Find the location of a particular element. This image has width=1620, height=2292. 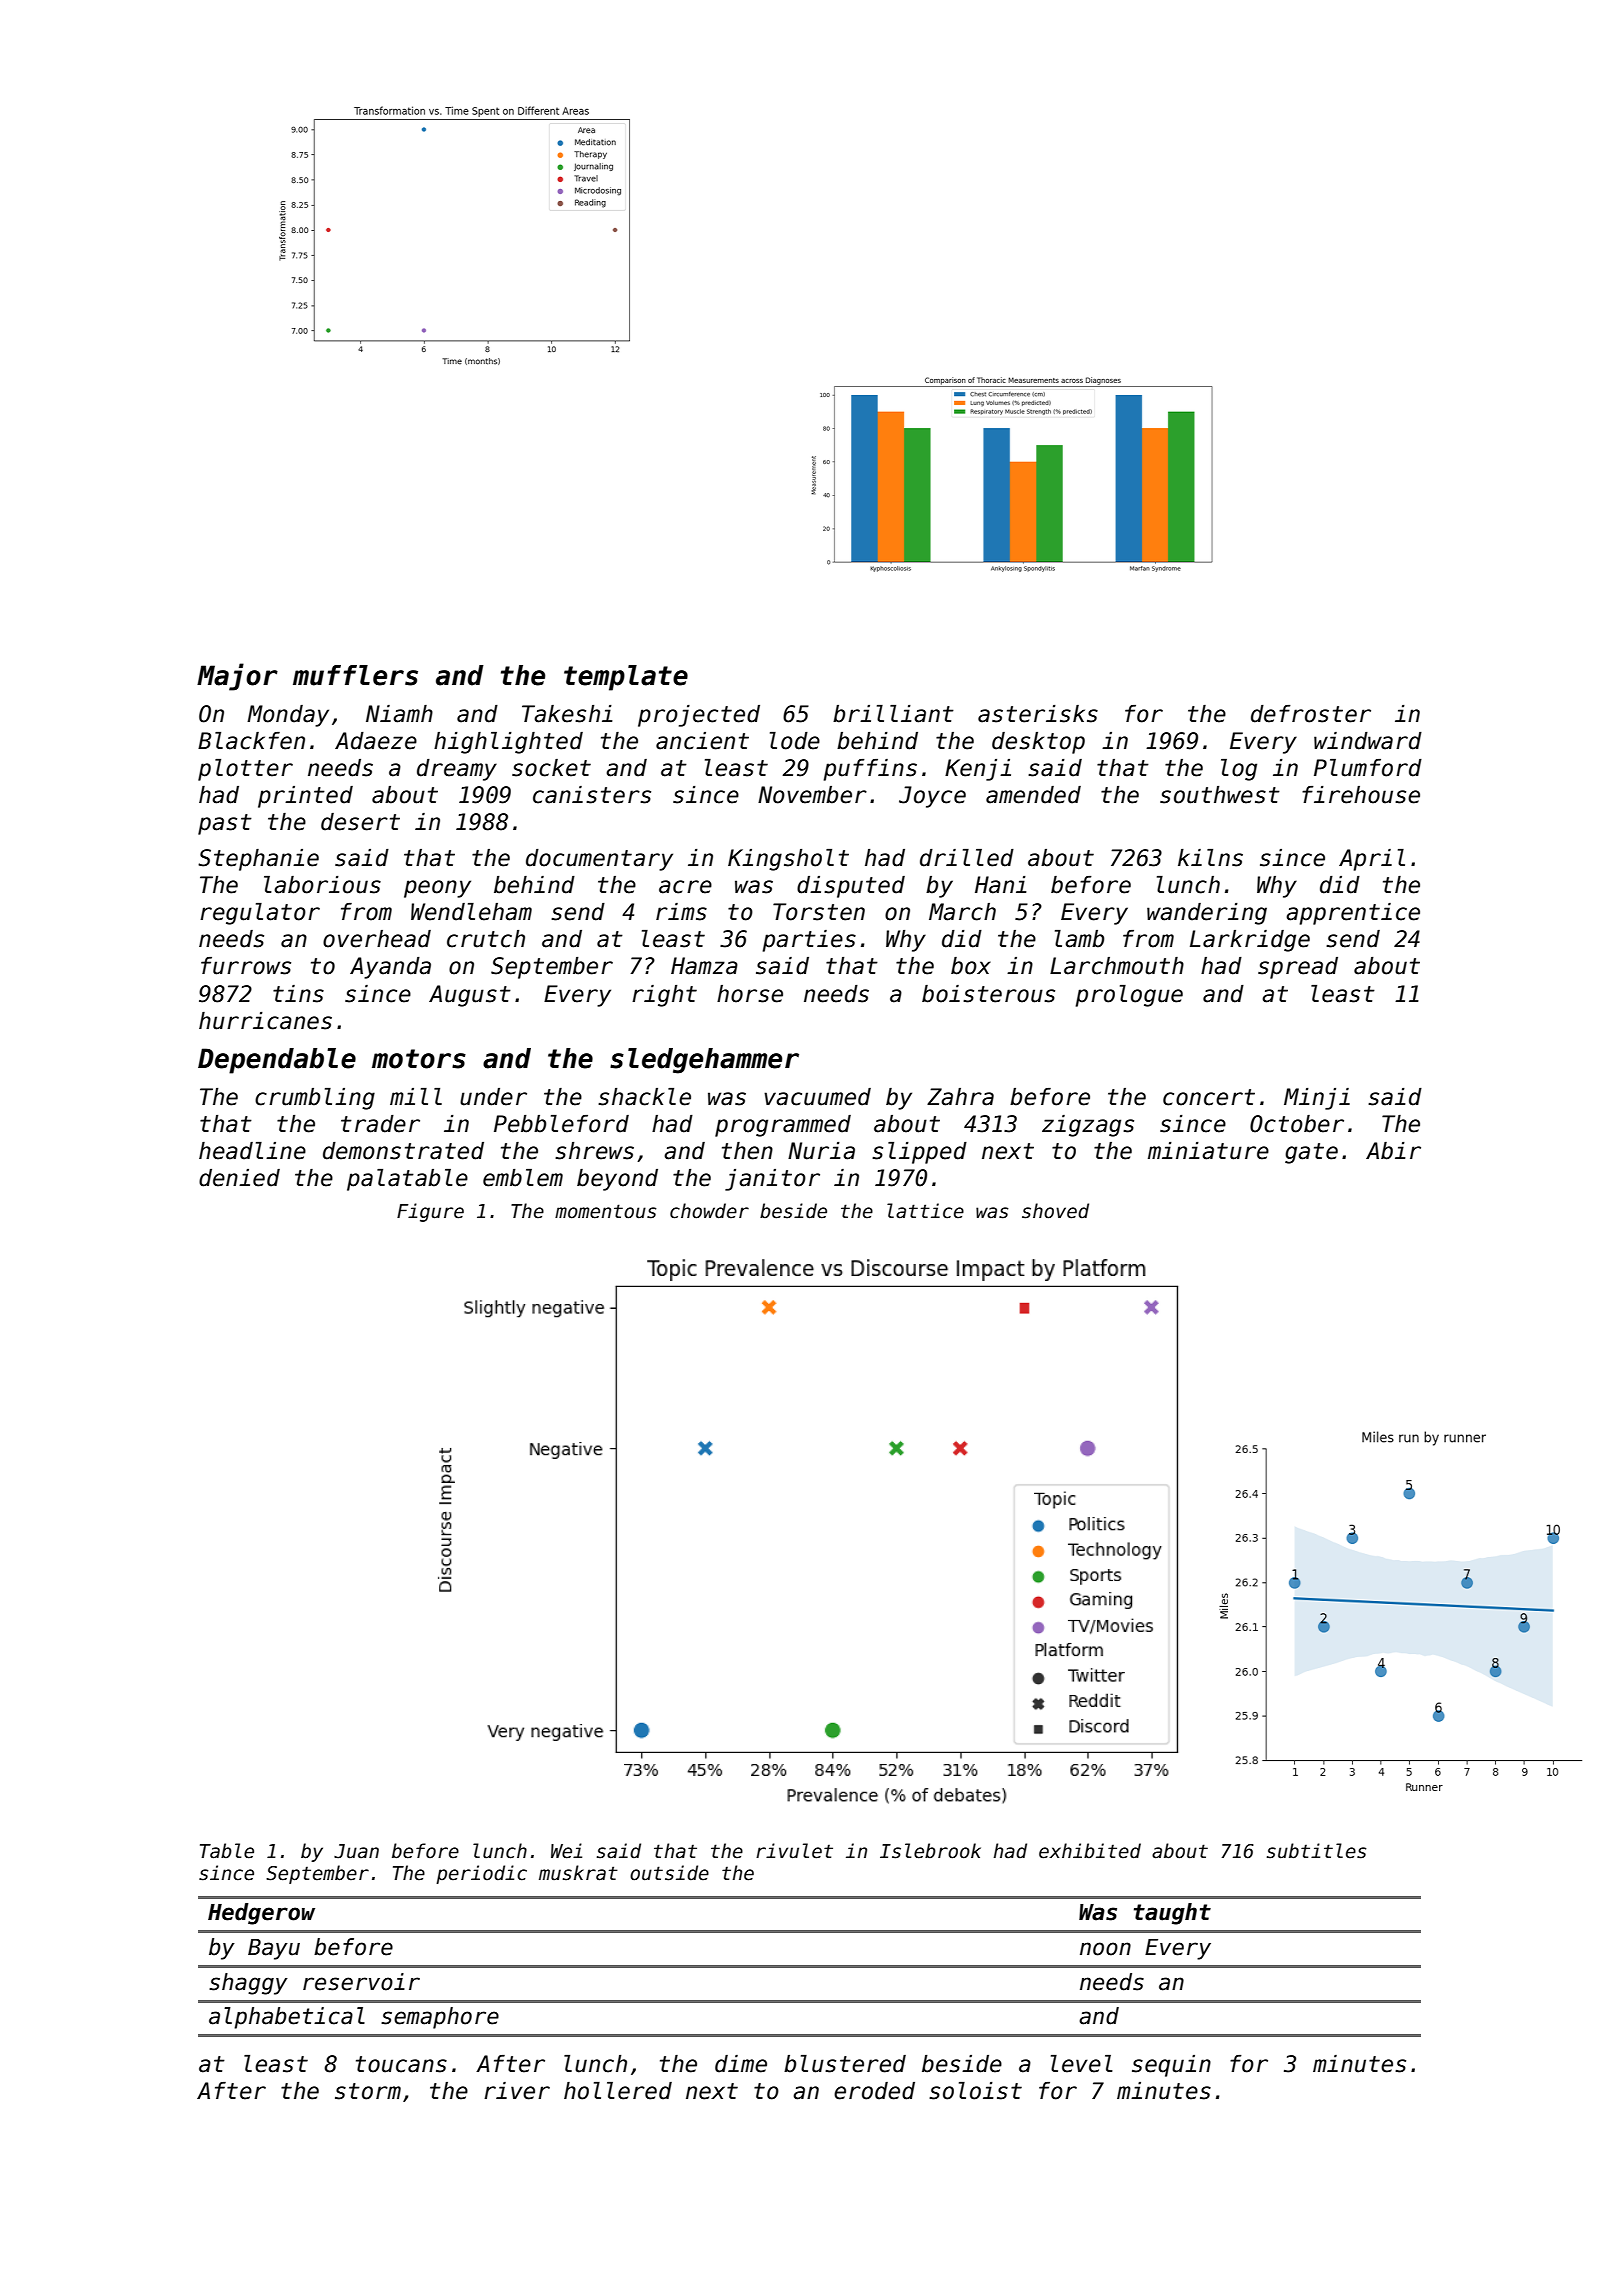

desktop is located at coordinates (1038, 743).
